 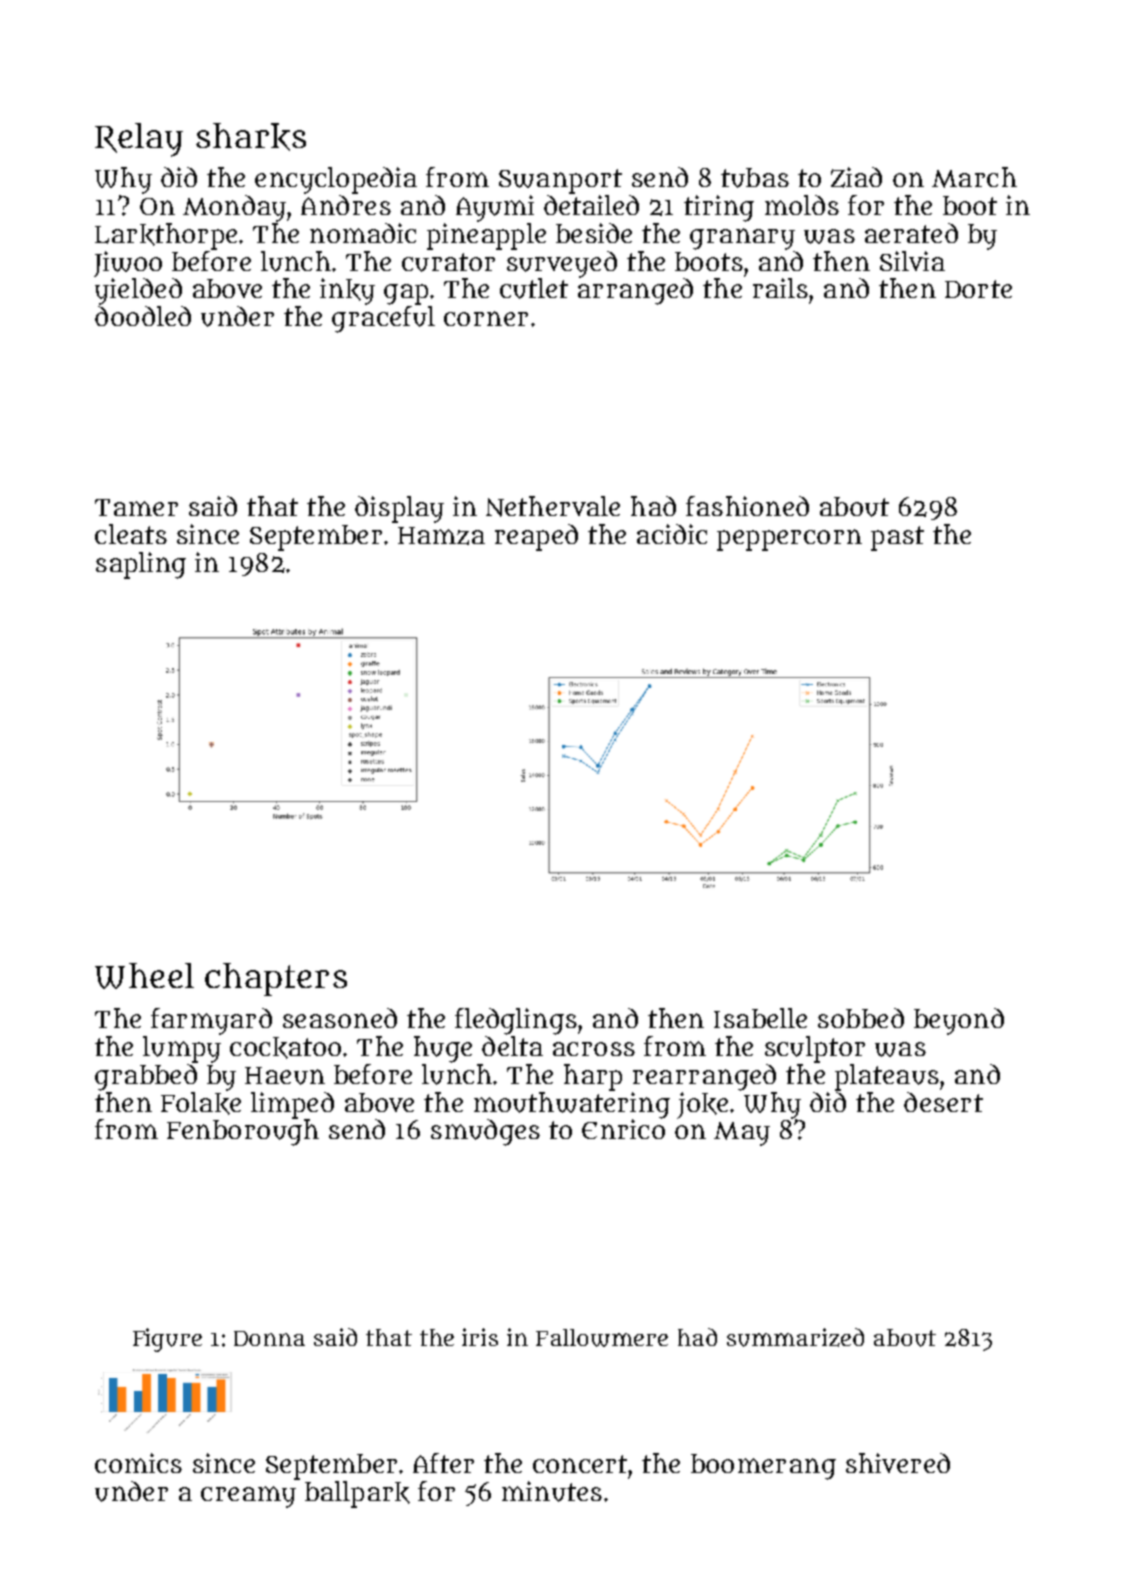 I want to click on desert, so click(x=943, y=1102).
